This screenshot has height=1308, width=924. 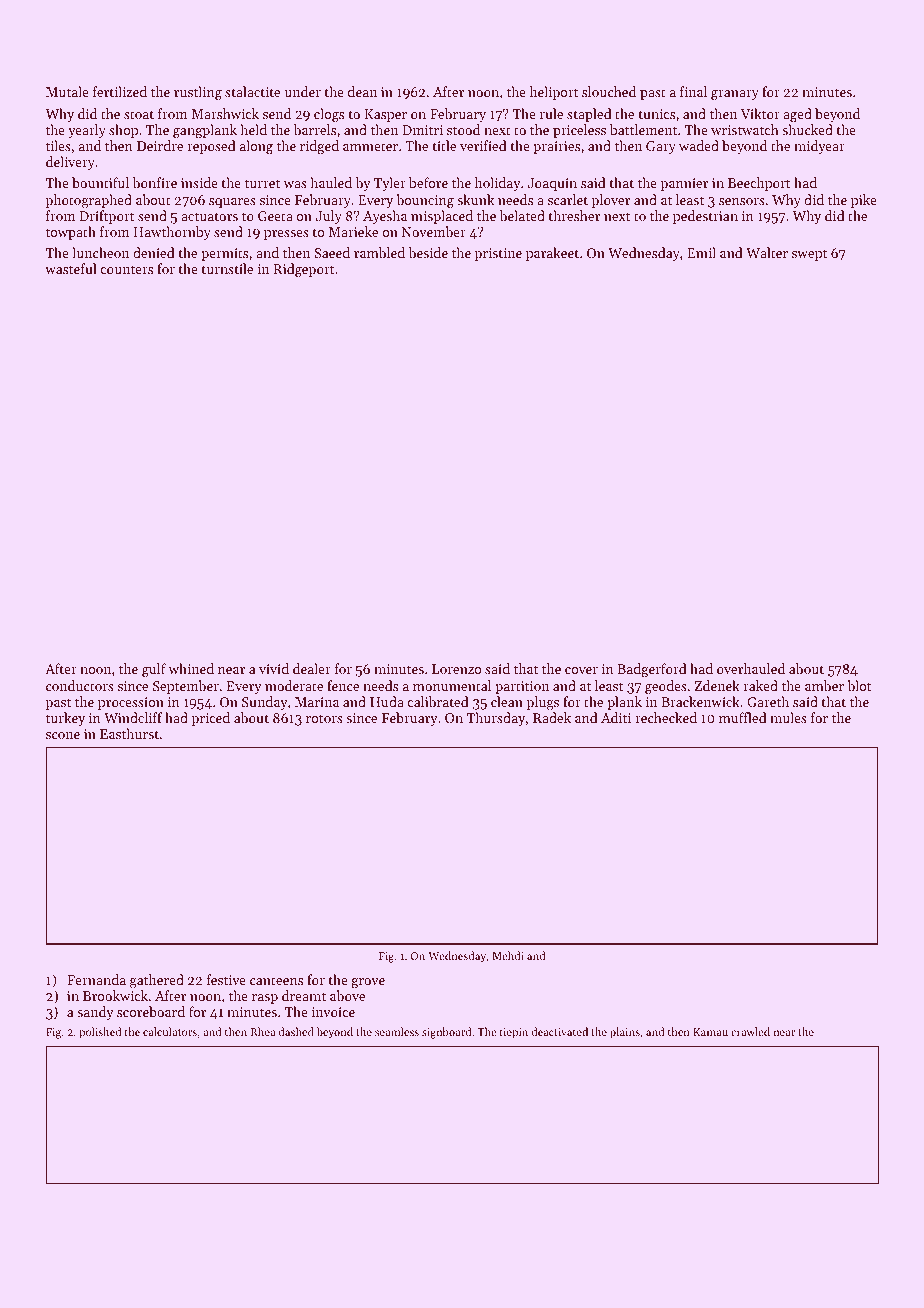 What do you see at coordinates (581, 670) in the screenshot?
I see `cover` at bounding box center [581, 670].
